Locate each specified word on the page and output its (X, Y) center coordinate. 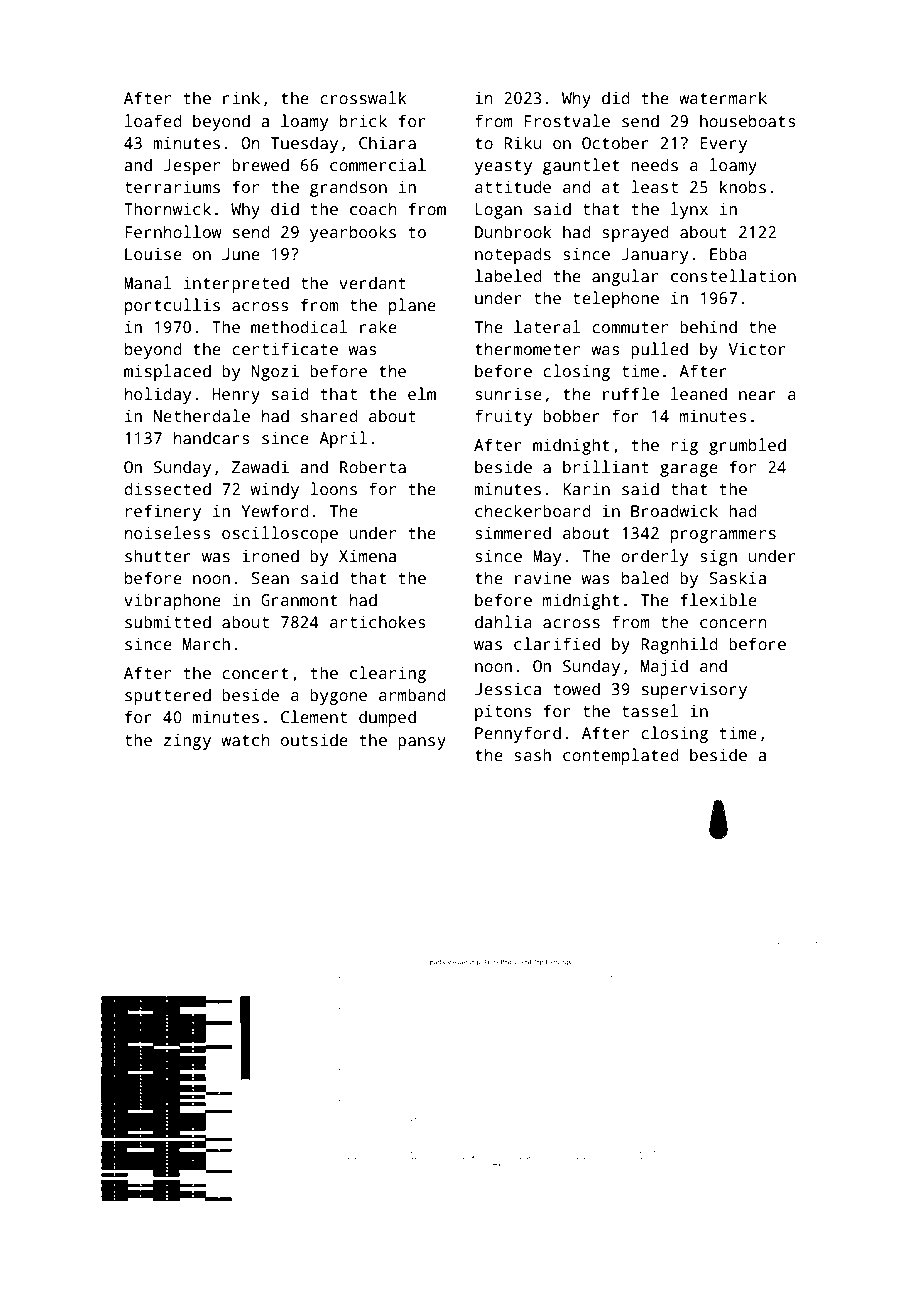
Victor (757, 349)
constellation (733, 276)
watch (245, 740)
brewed (260, 164)
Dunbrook (513, 231)
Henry (236, 396)
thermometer (527, 348)
